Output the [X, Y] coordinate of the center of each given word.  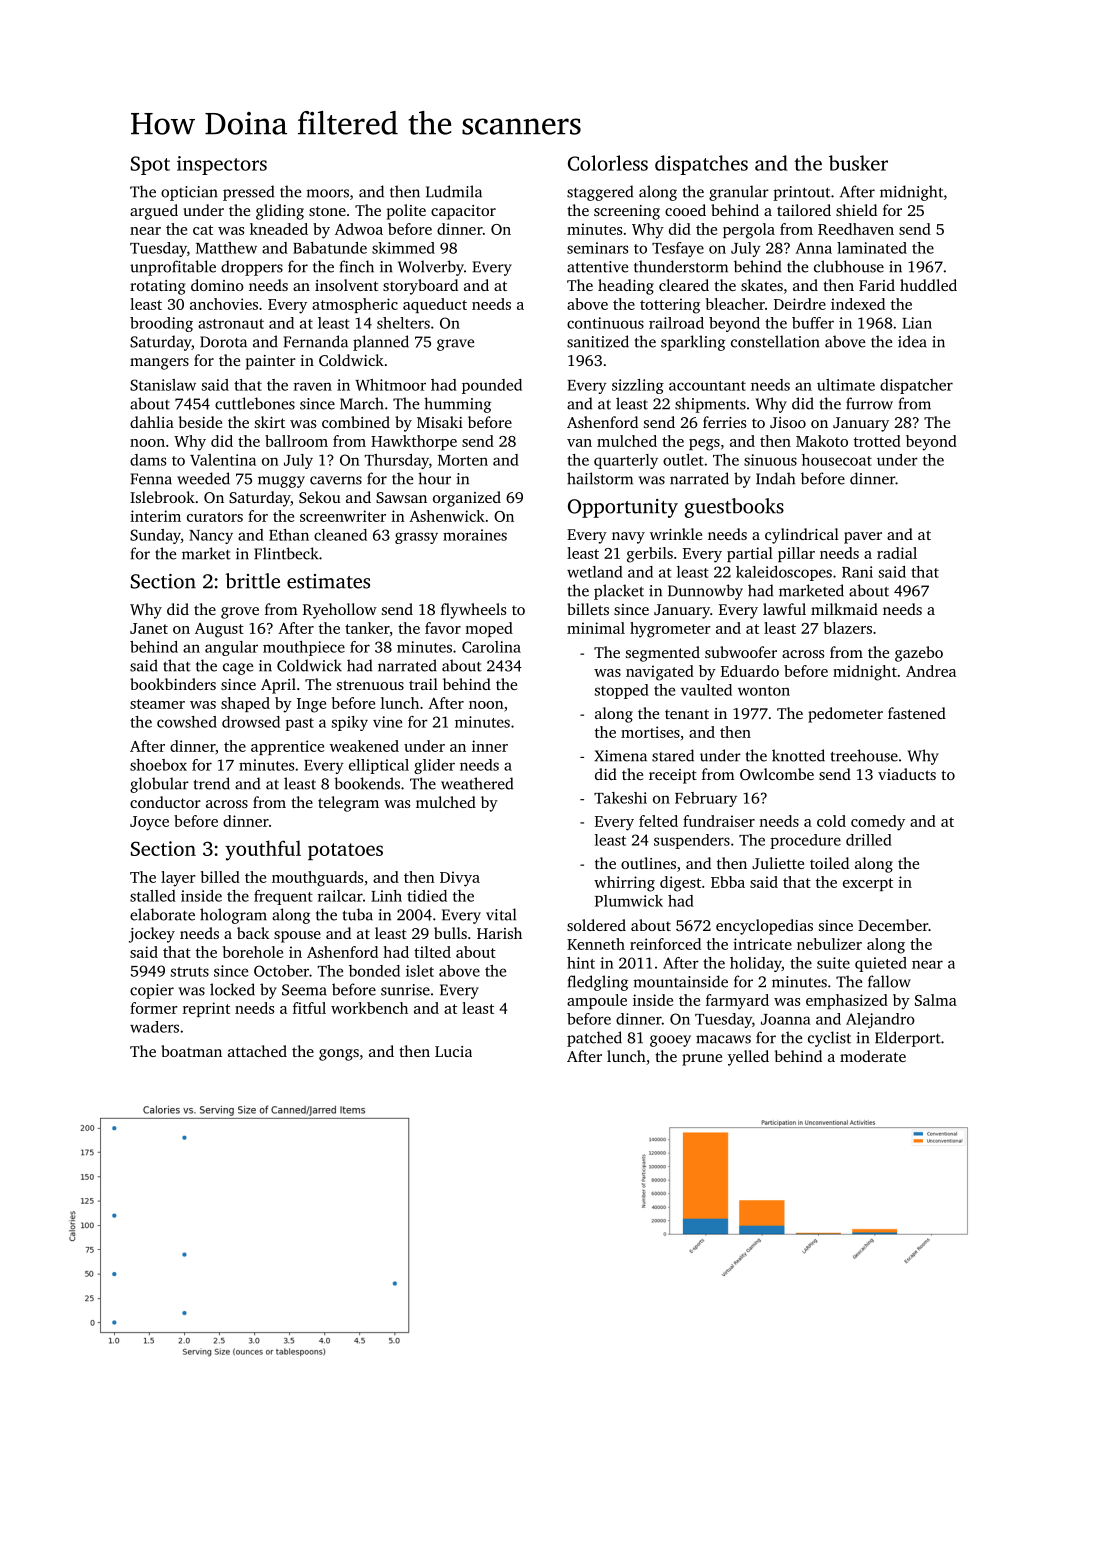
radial [897, 553]
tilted [432, 952]
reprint [206, 1009]
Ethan [289, 535]
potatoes [345, 851]
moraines [475, 535]
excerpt [868, 884]
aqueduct [435, 305]
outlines [648, 863]
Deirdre [800, 304]
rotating [157, 287]
